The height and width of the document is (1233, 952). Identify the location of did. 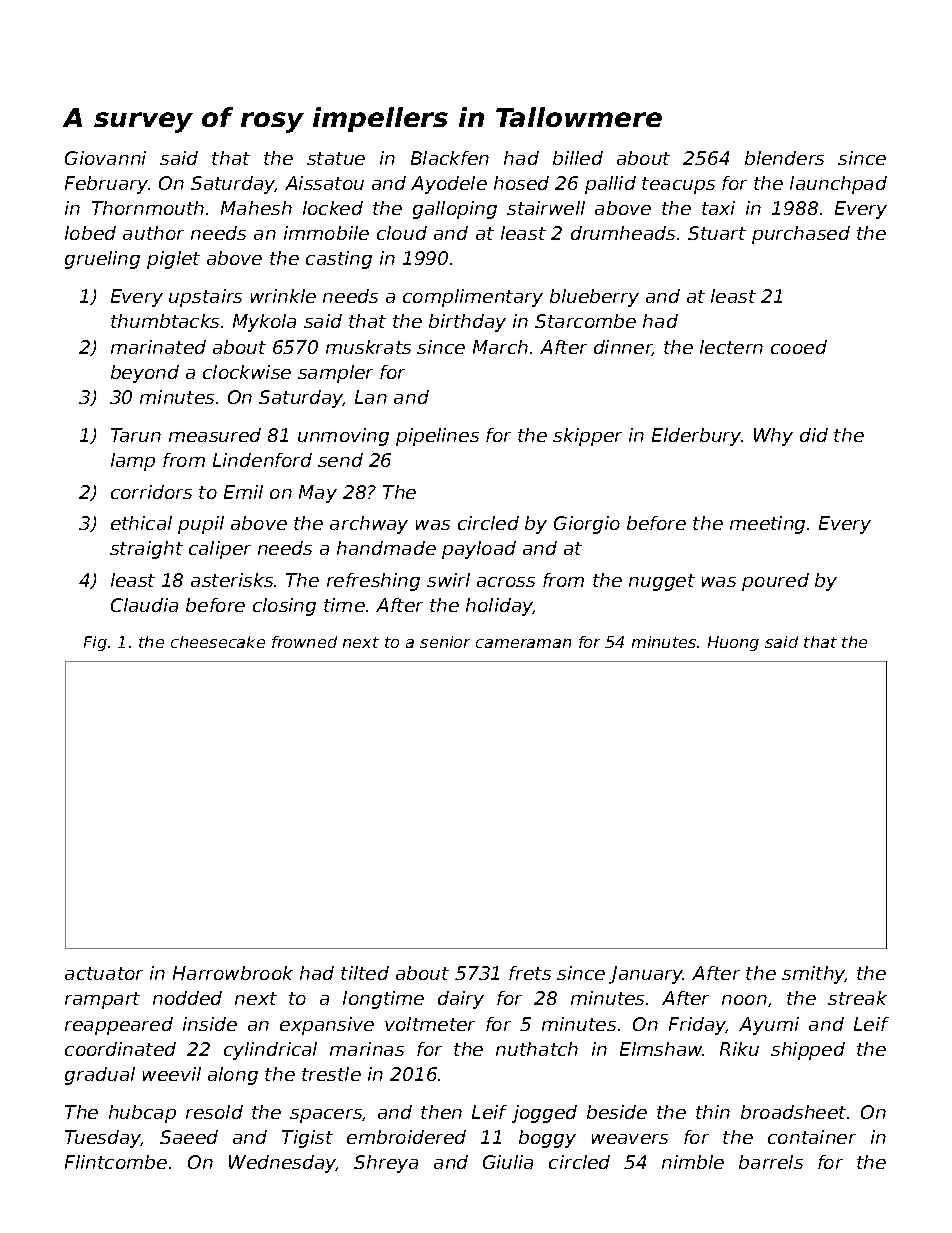
(814, 435).
